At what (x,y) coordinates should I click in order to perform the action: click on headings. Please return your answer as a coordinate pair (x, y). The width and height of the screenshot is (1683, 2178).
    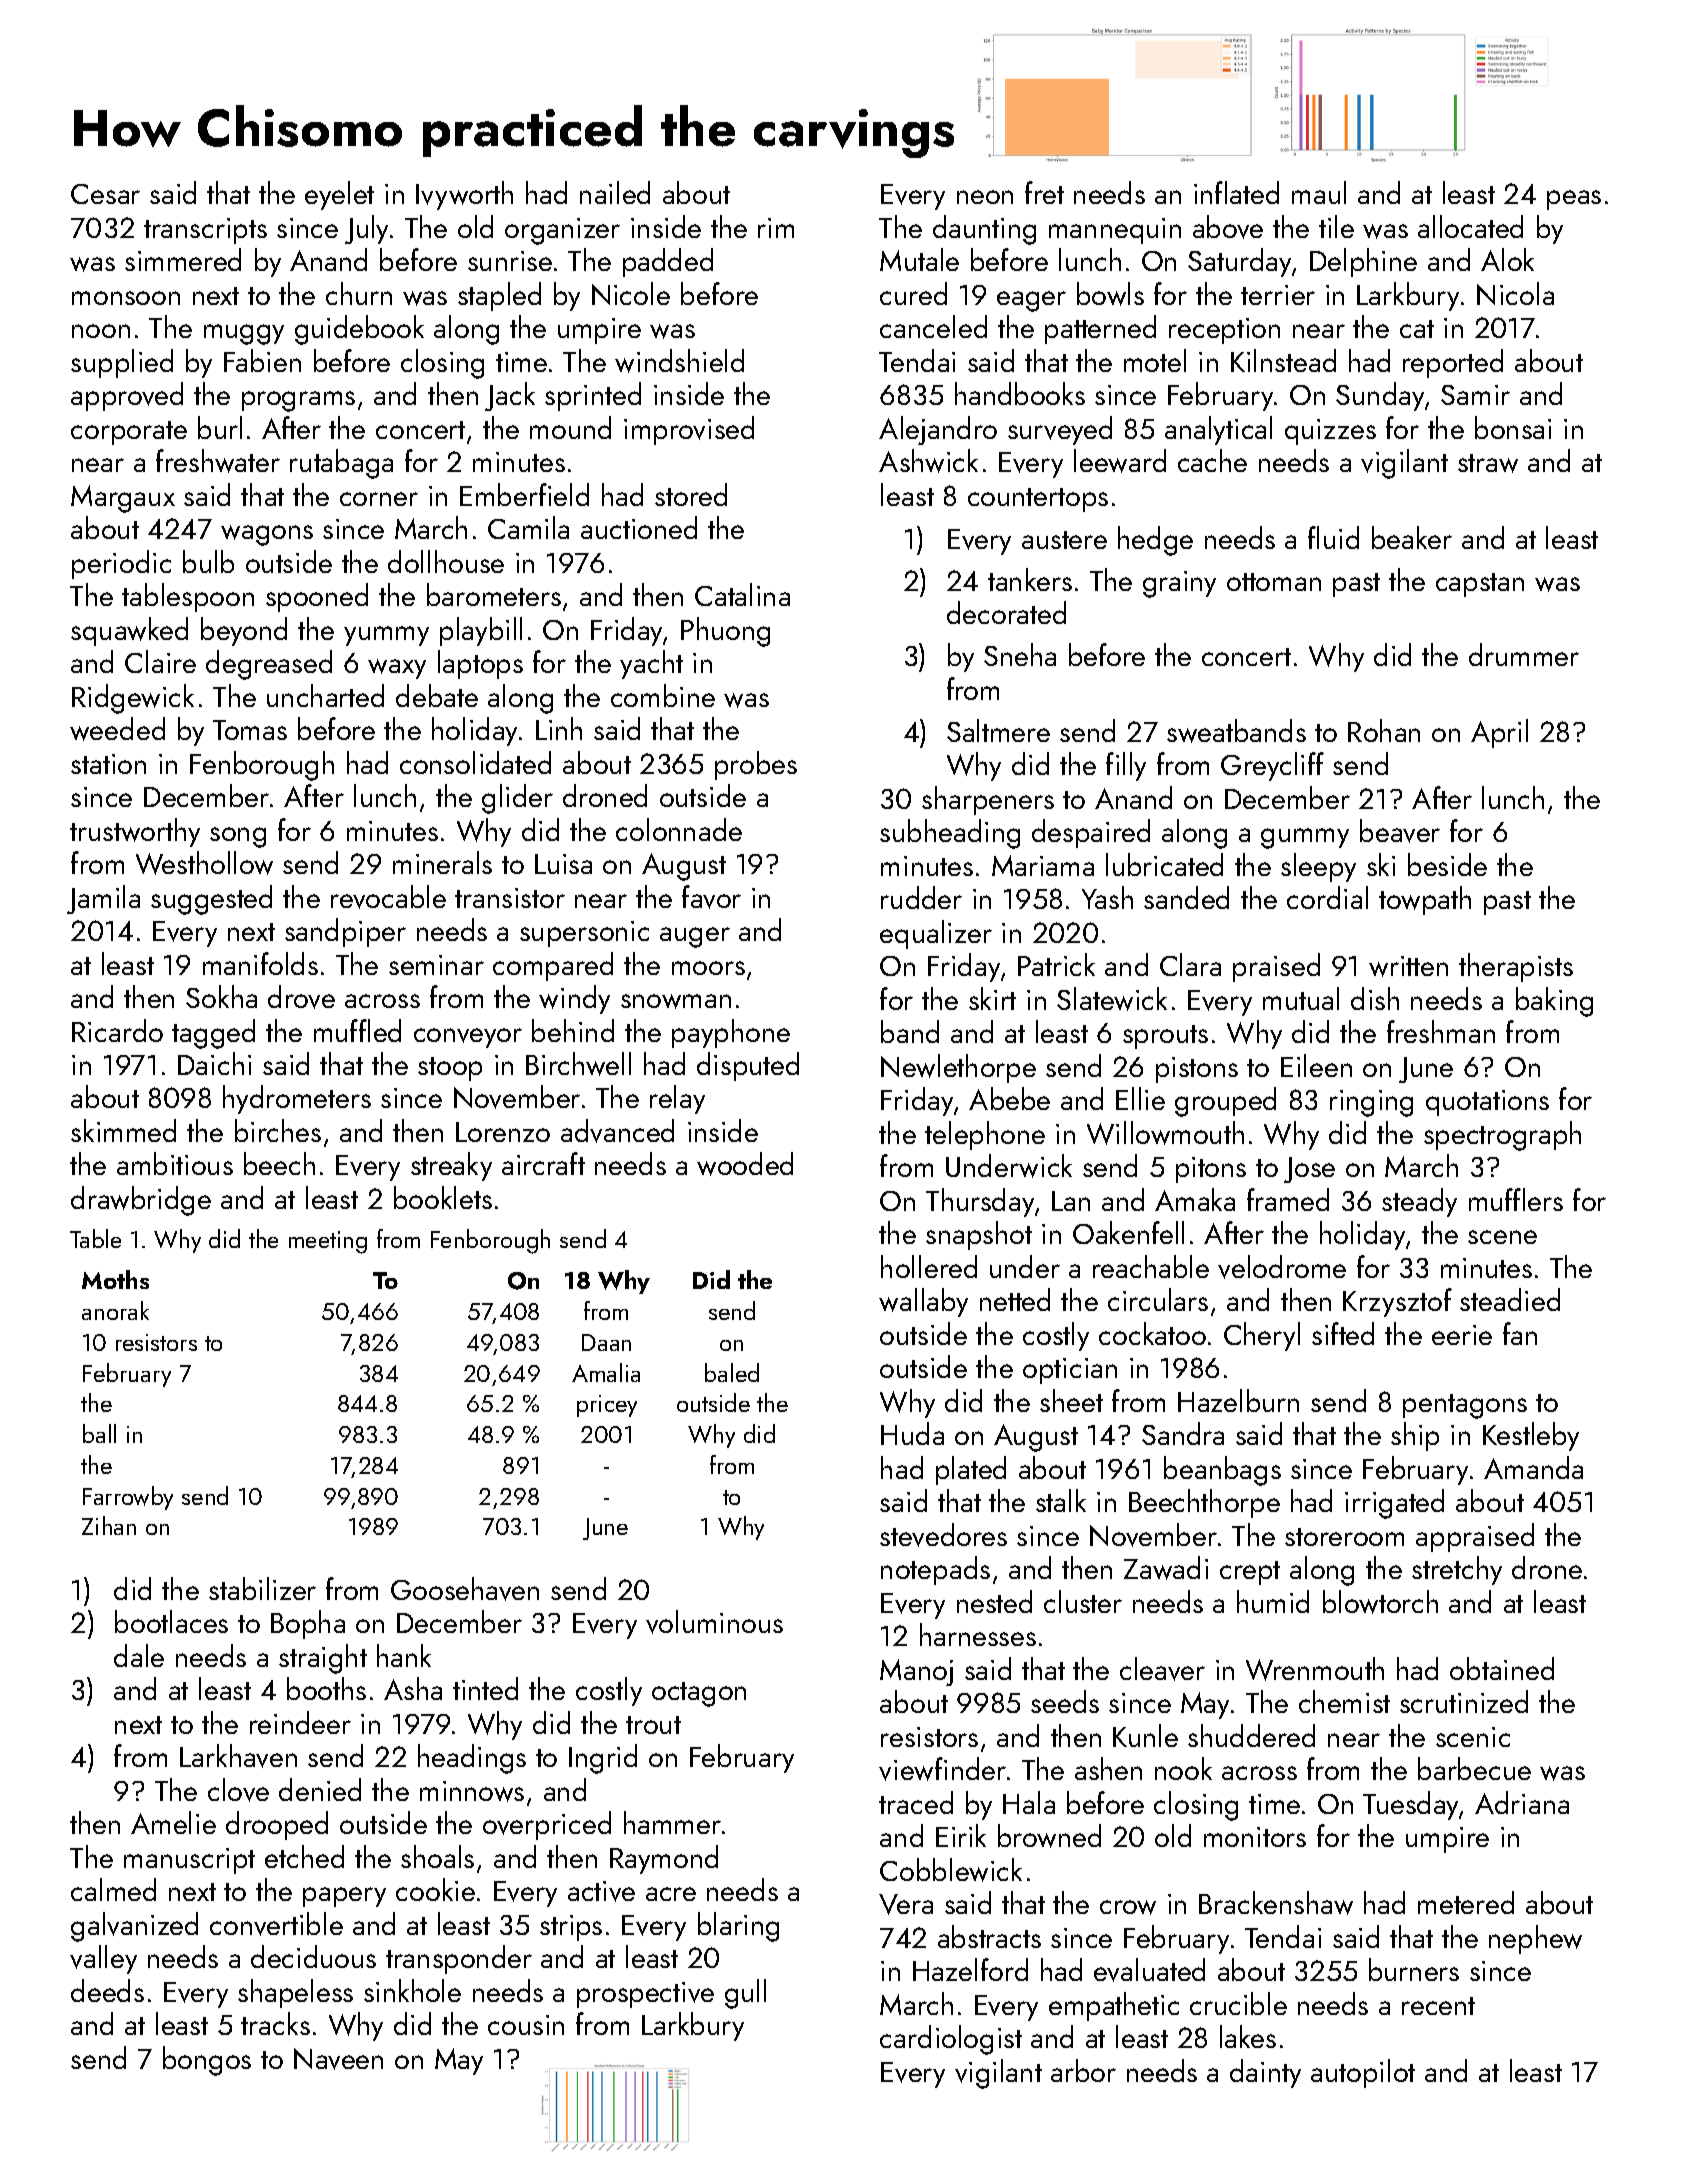
    Looking at the image, I should click on (472, 1759).
